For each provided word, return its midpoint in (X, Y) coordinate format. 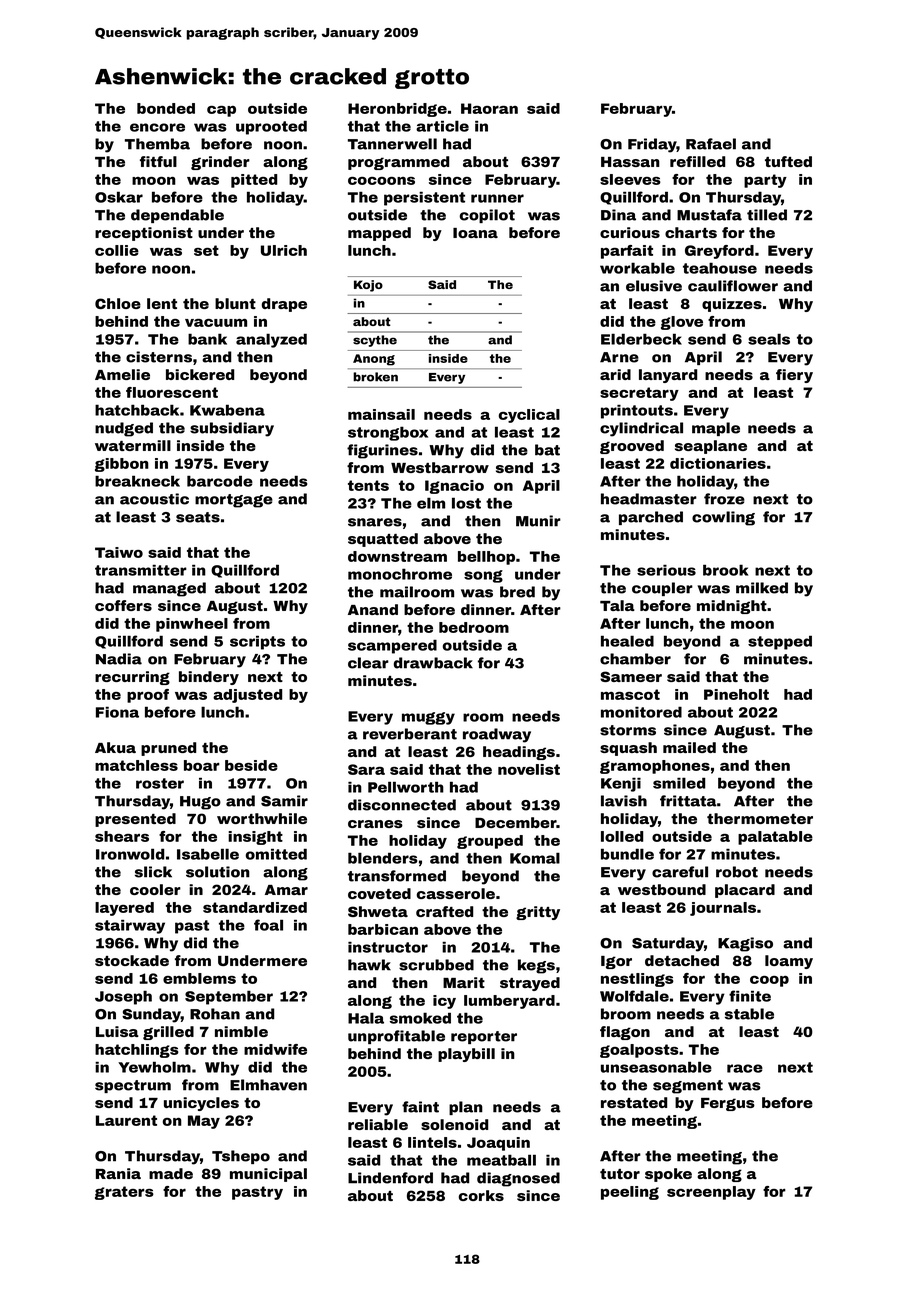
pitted (254, 181)
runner (497, 198)
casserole (456, 893)
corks (481, 1195)
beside (251, 765)
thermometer (760, 818)
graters (124, 1193)
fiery (794, 376)
